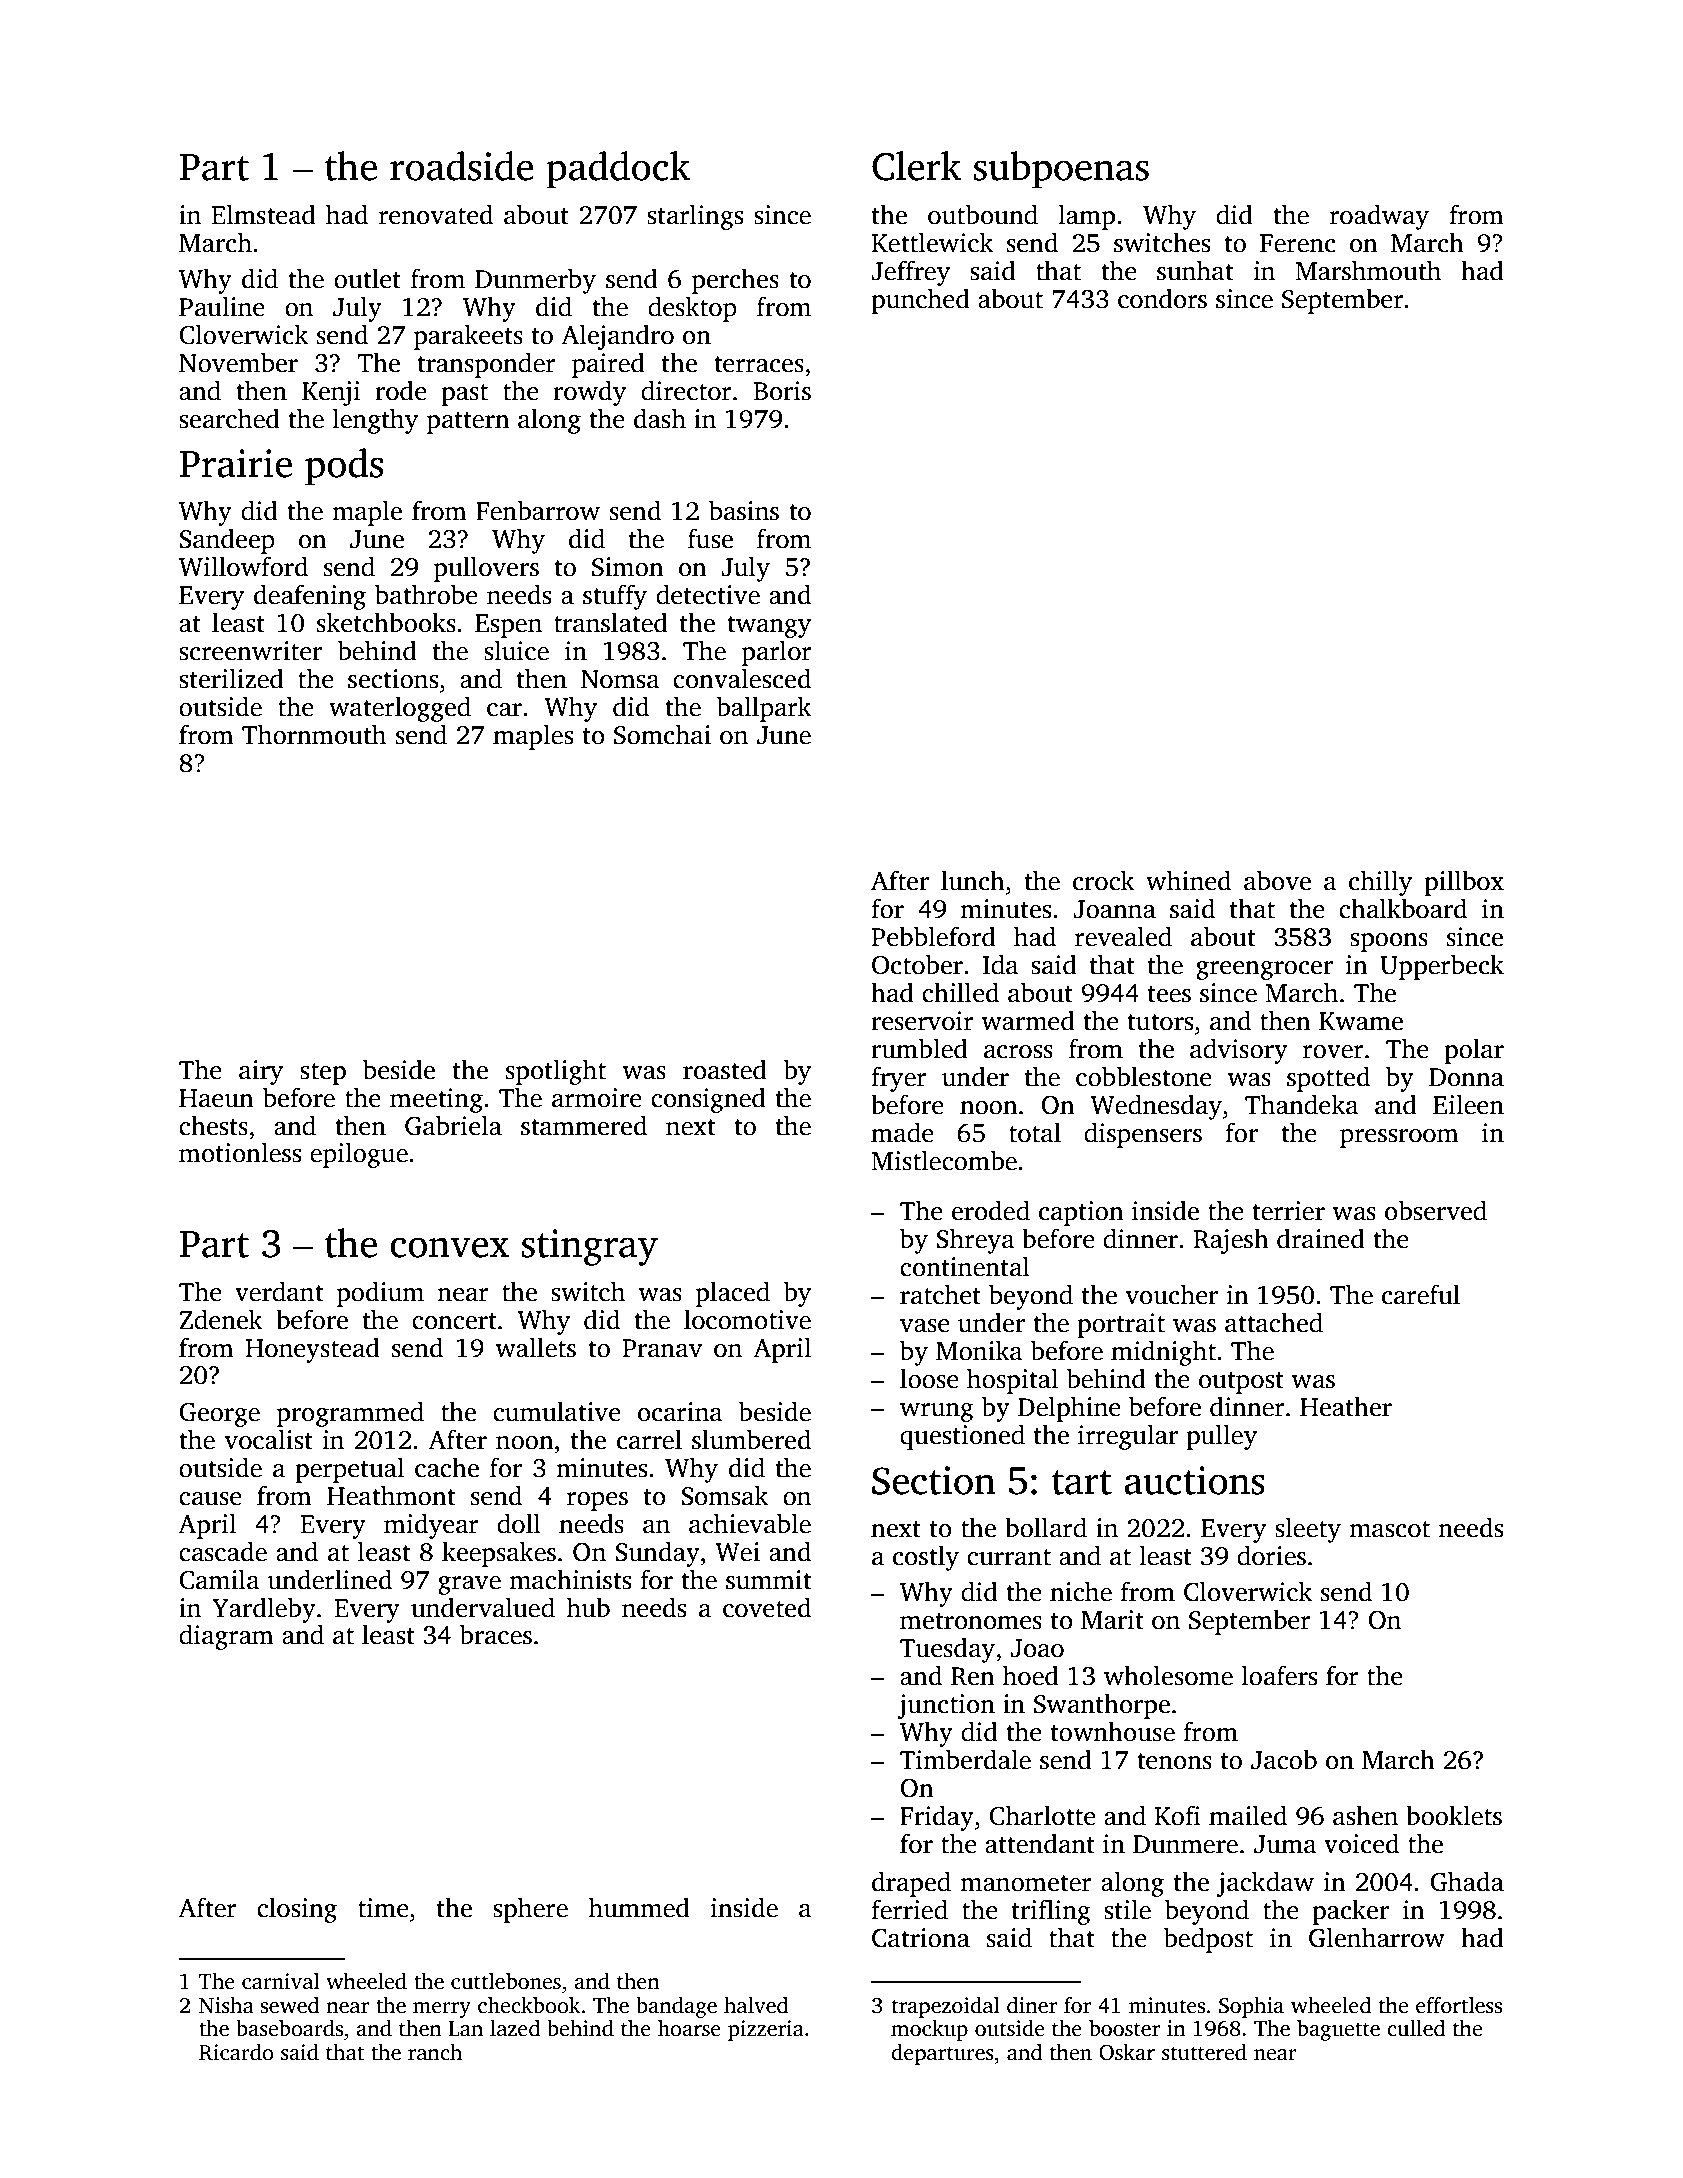  Describe the element at coordinates (1069, 1409) in the screenshot. I see `Delphine` at that location.
